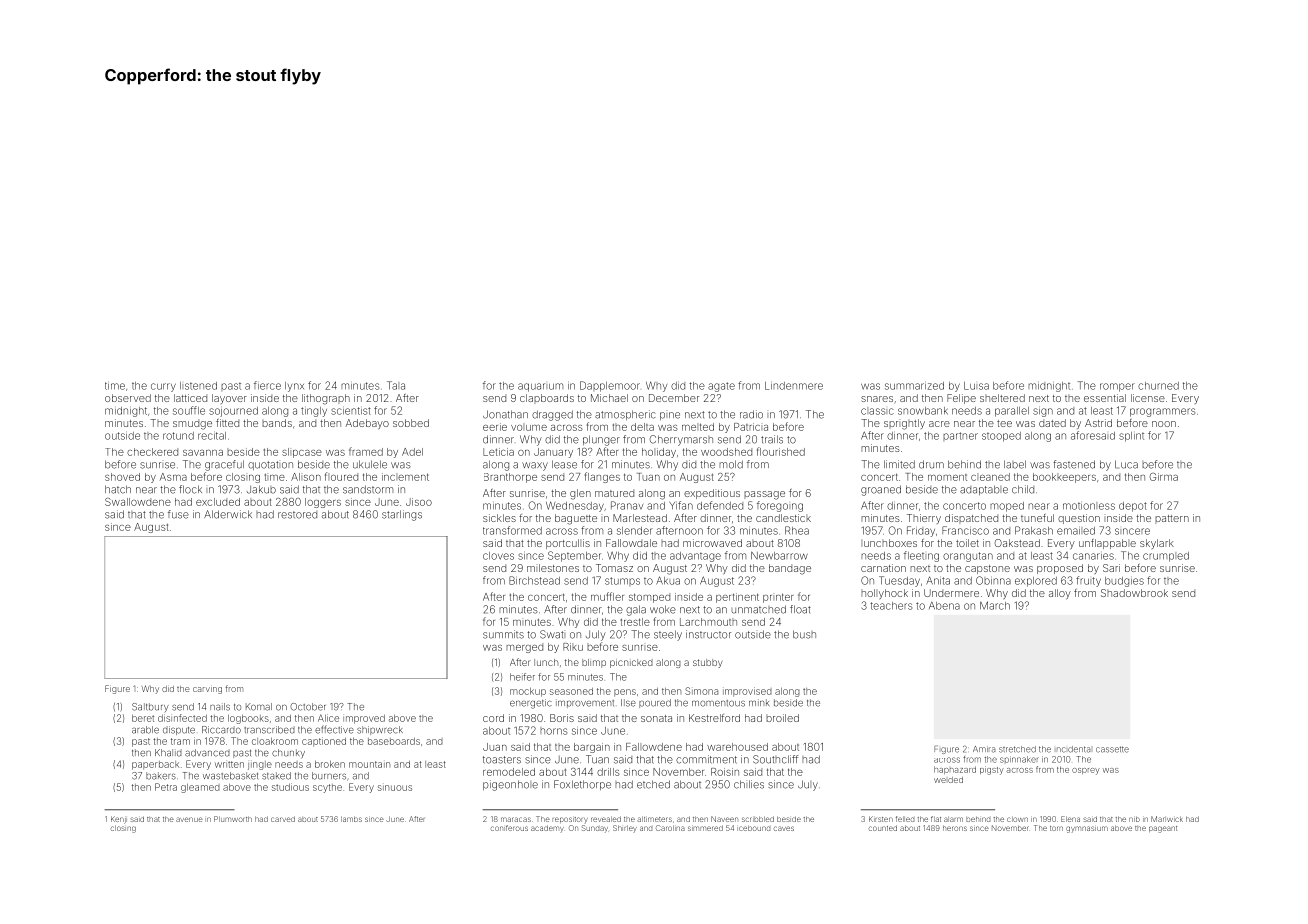  Describe the element at coordinates (708, 634) in the image. I see `instructor` at that location.
